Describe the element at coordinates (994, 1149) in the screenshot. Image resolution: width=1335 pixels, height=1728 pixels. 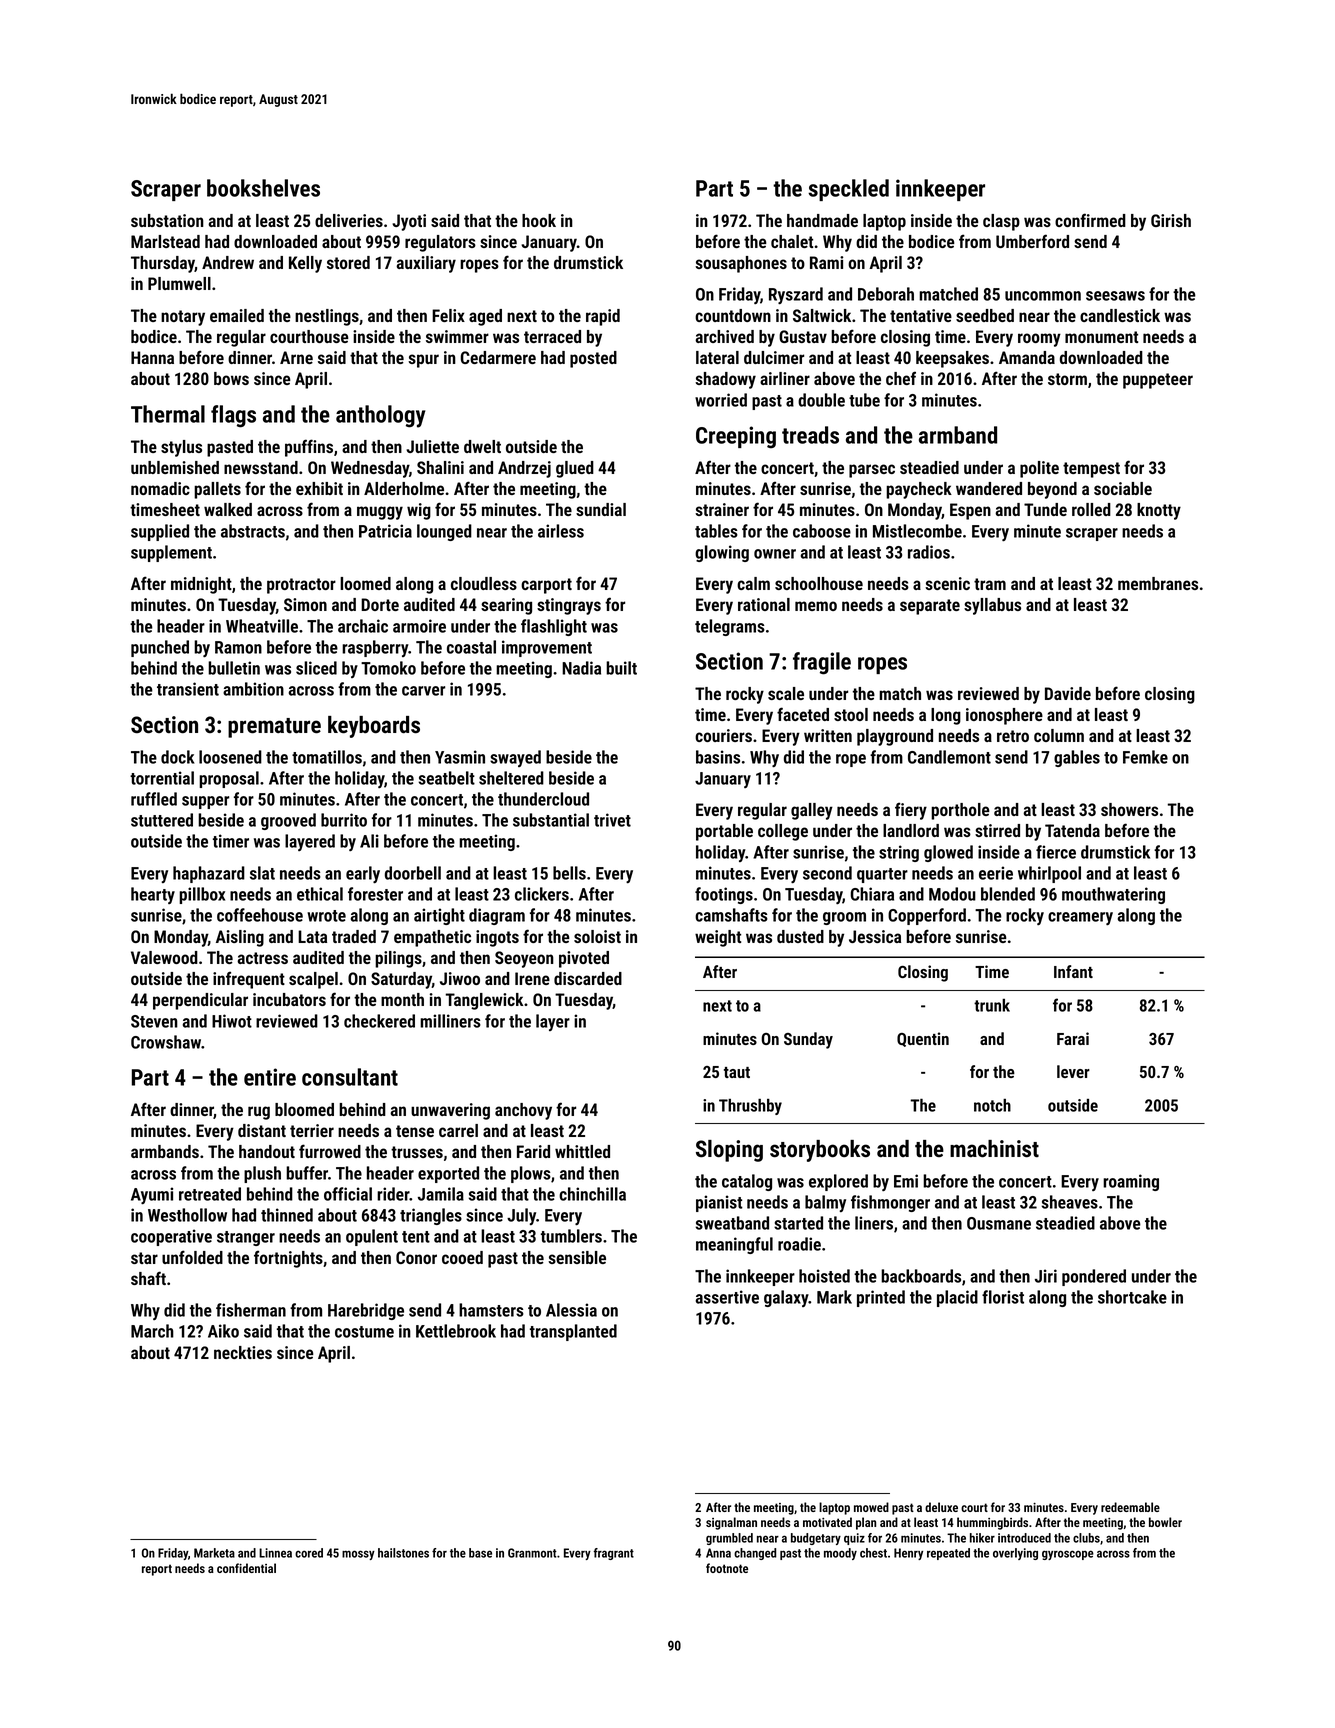
I see `machinist` at that location.
